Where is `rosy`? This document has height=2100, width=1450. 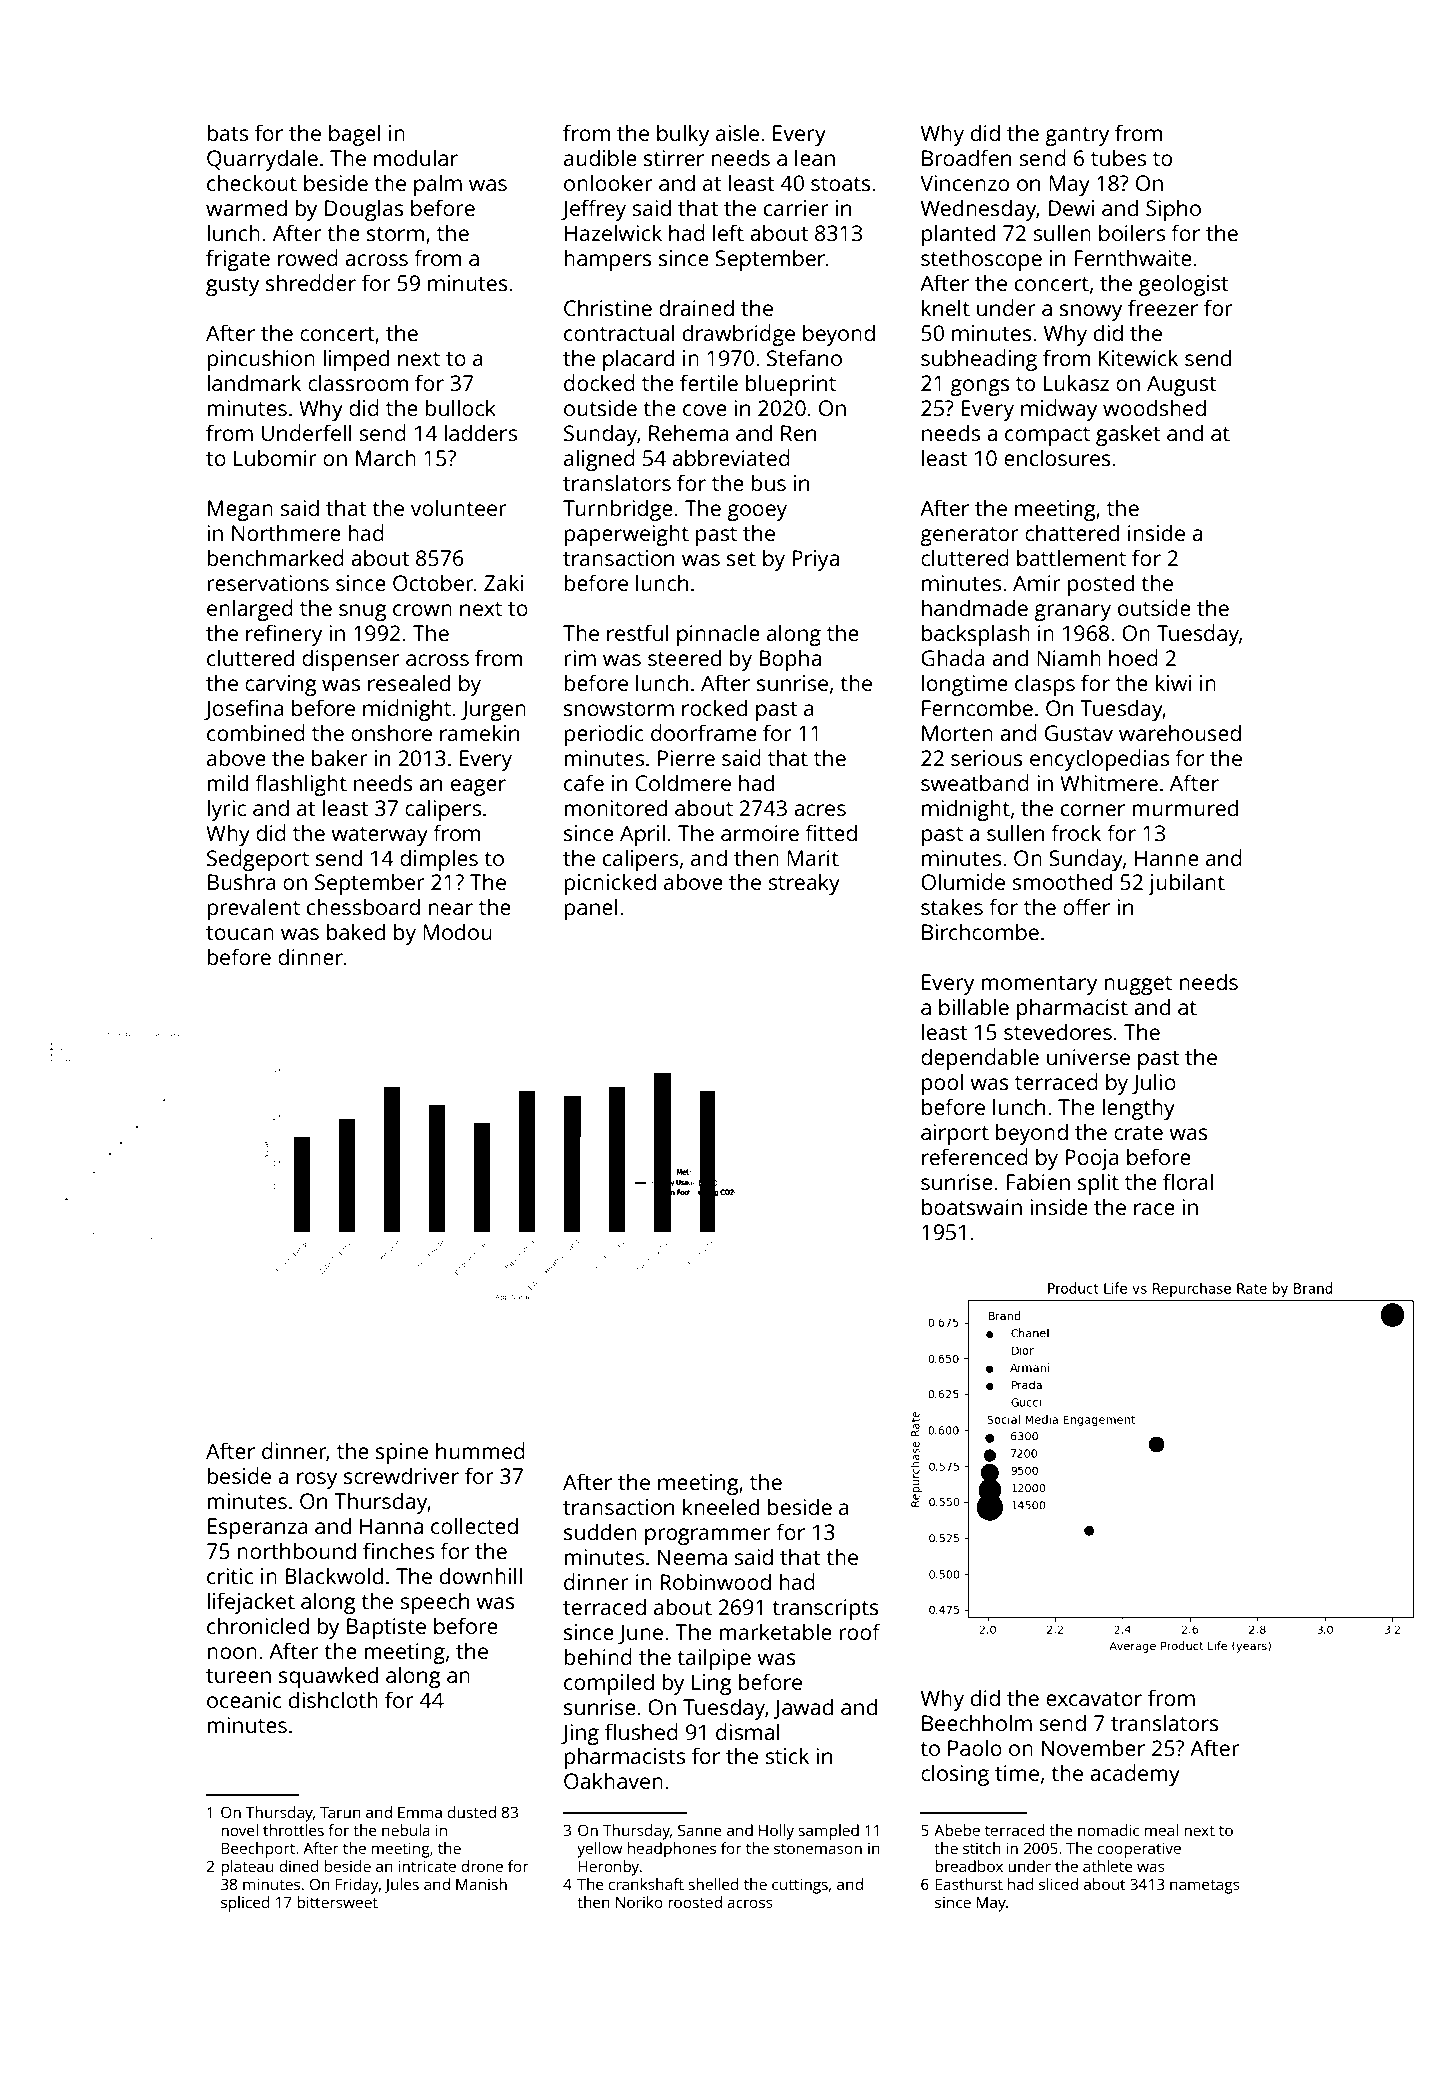 rosy is located at coordinates (317, 1480).
